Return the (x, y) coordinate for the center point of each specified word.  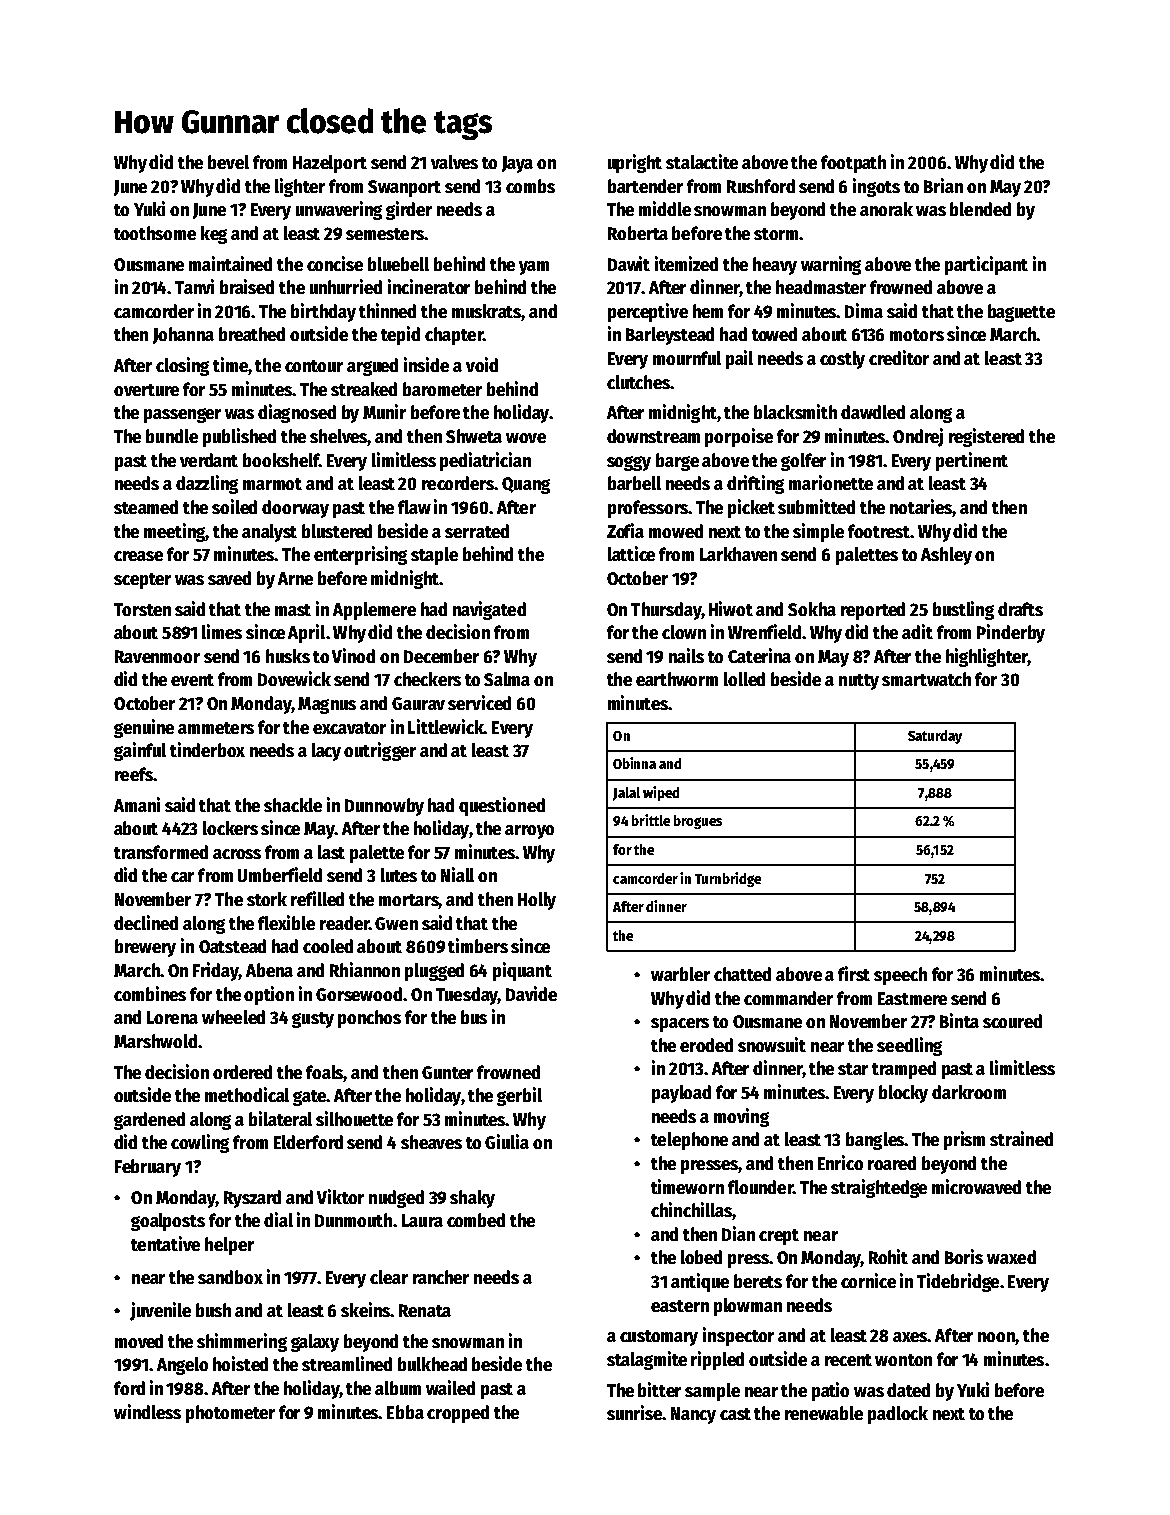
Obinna (634, 763)
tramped (904, 1070)
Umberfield (280, 874)
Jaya (517, 164)
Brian (943, 185)
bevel (228, 162)
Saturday (935, 737)
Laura (422, 1220)
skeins (365, 1309)
